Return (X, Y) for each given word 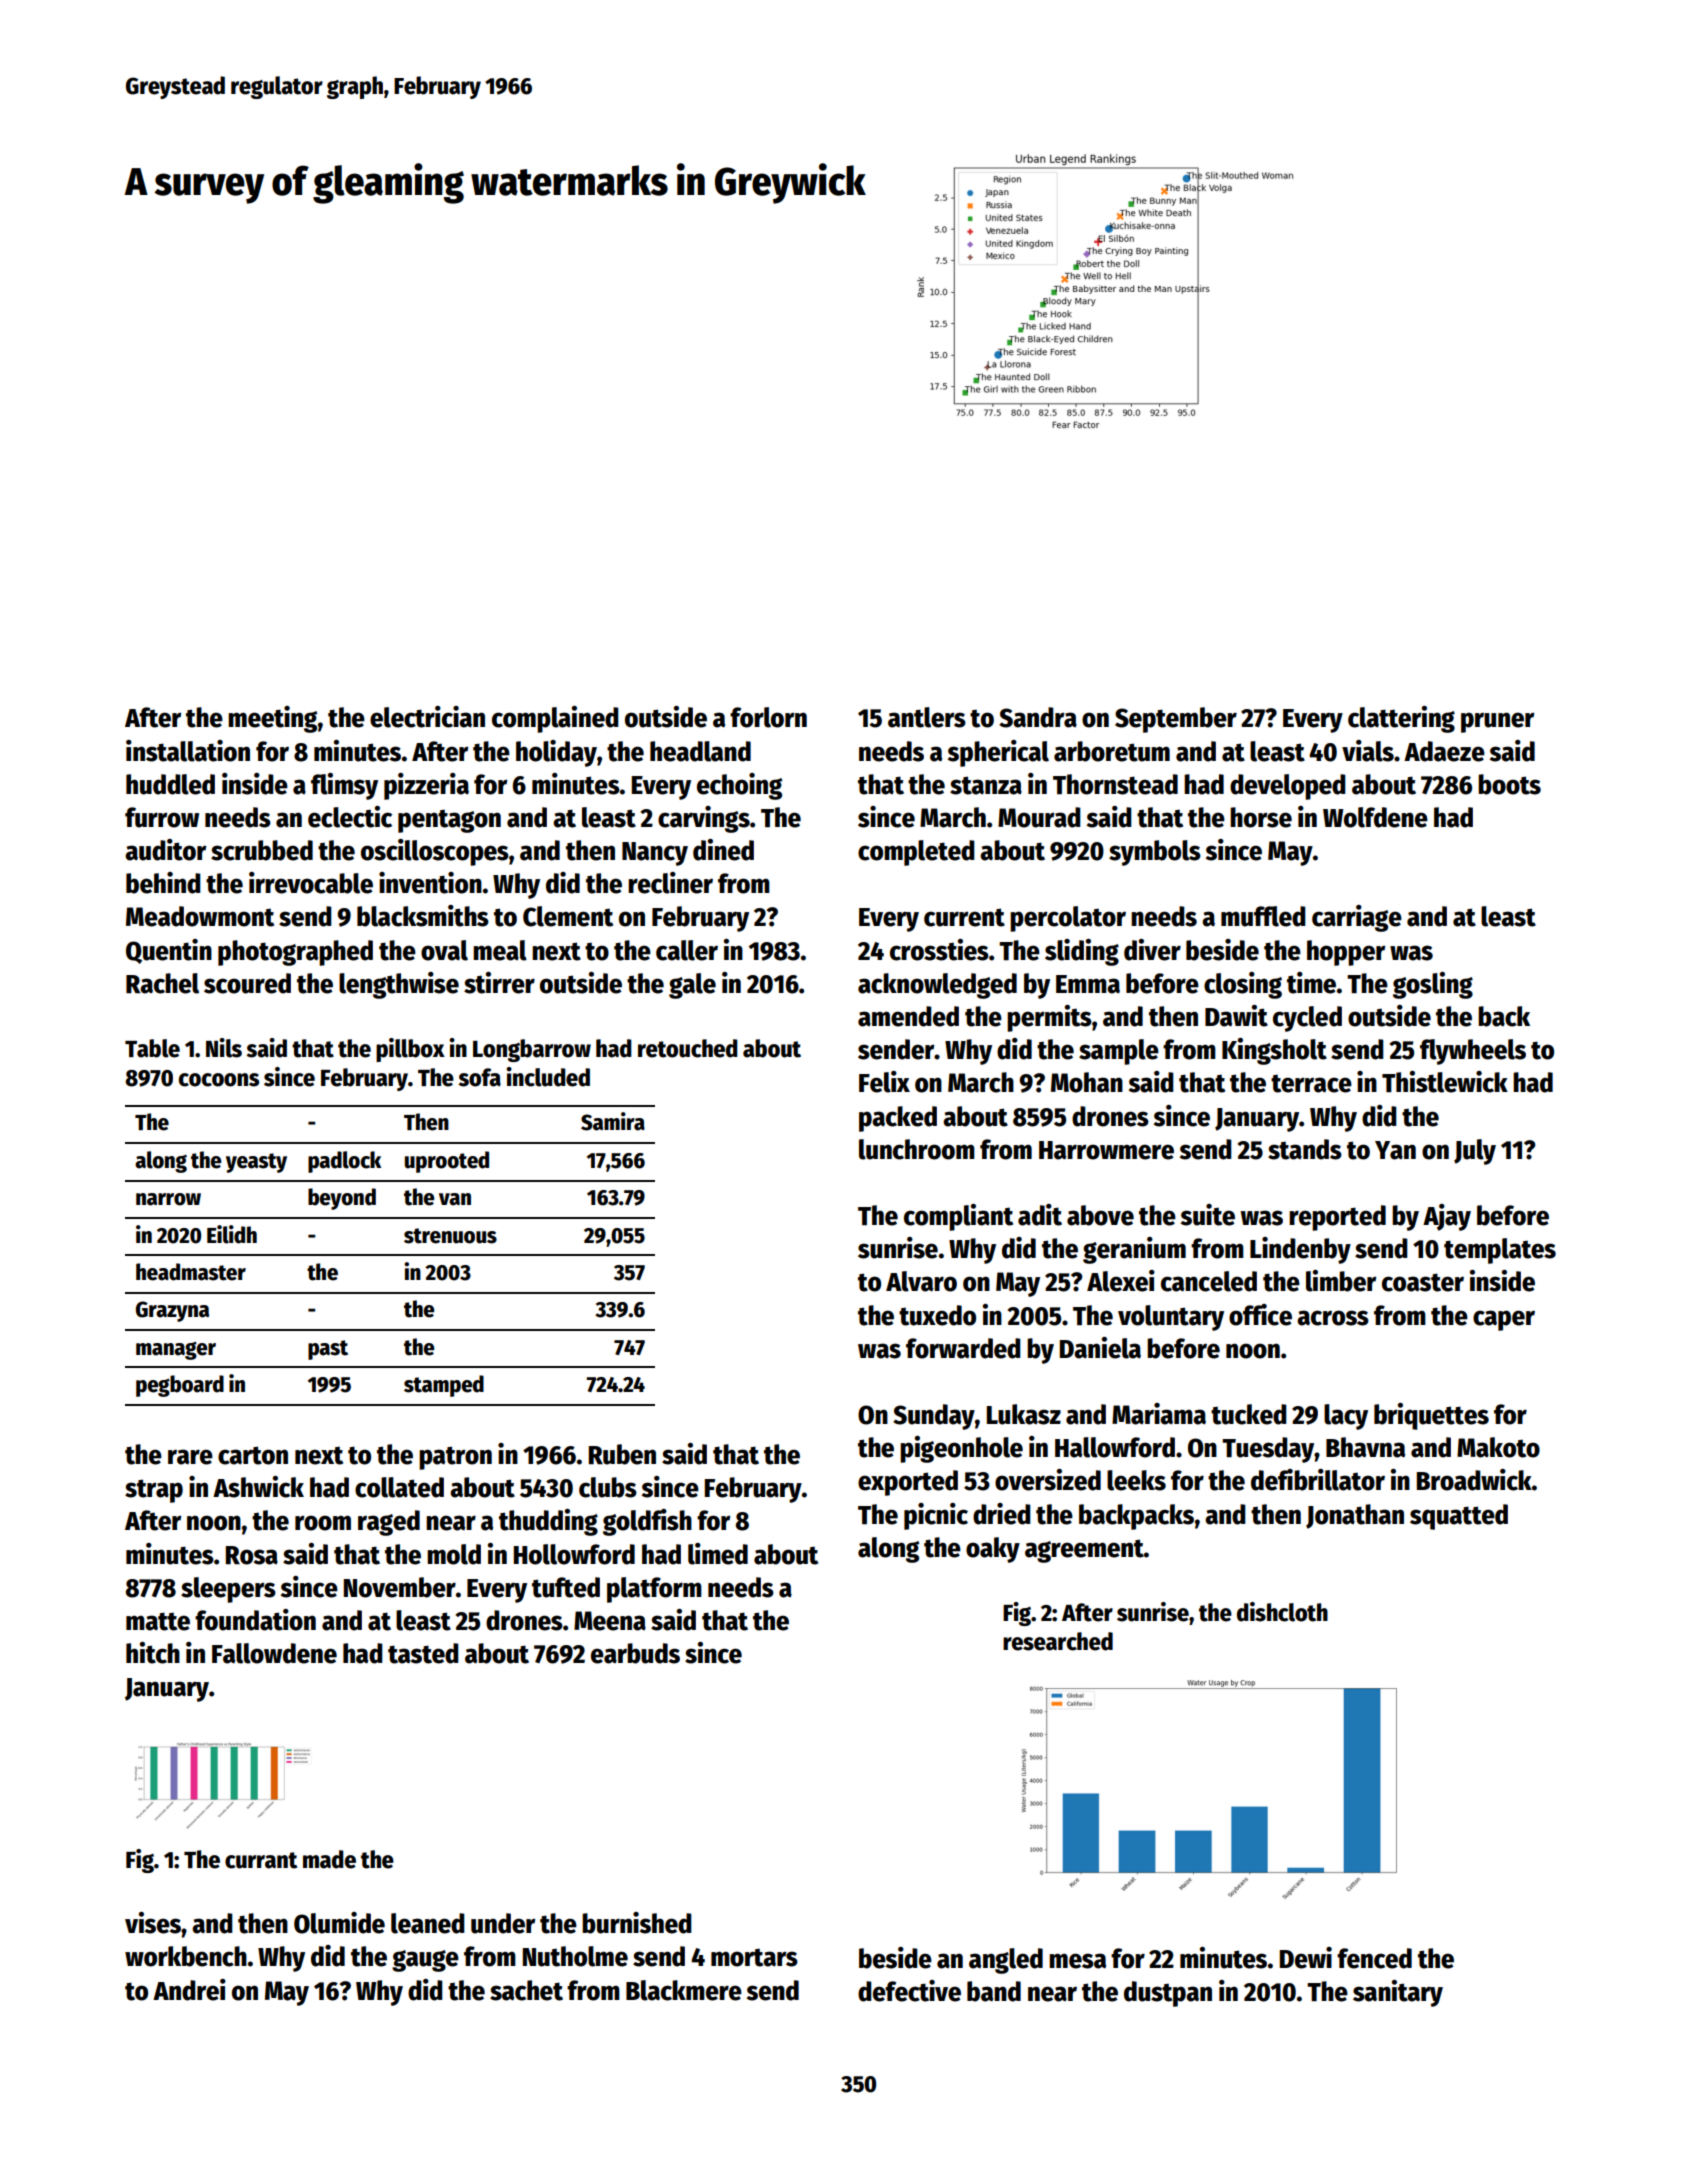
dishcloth (1282, 1612)
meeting (272, 719)
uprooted (447, 1162)
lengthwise (399, 985)
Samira (613, 1121)
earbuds (635, 1653)
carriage (1357, 918)
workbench (186, 1956)
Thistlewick (1445, 1082)
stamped (444, 1386)
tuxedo (937, 1315)
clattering (1401, 719)
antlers (927, 717)
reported (1337, 1218)
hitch (153, 1653)
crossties (939, 950)
